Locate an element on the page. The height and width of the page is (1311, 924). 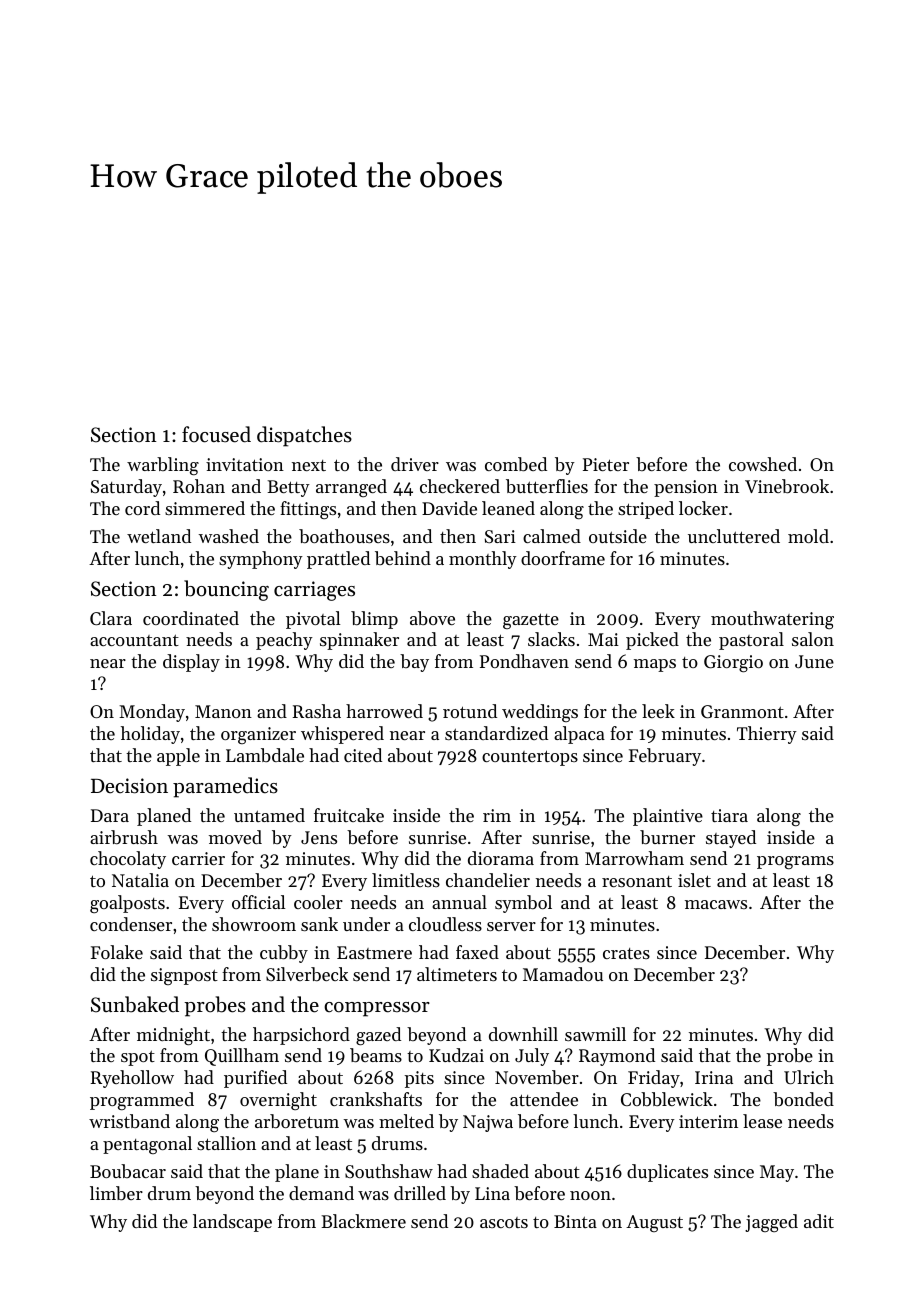
boathouses is located at coordinates (344, 536).
